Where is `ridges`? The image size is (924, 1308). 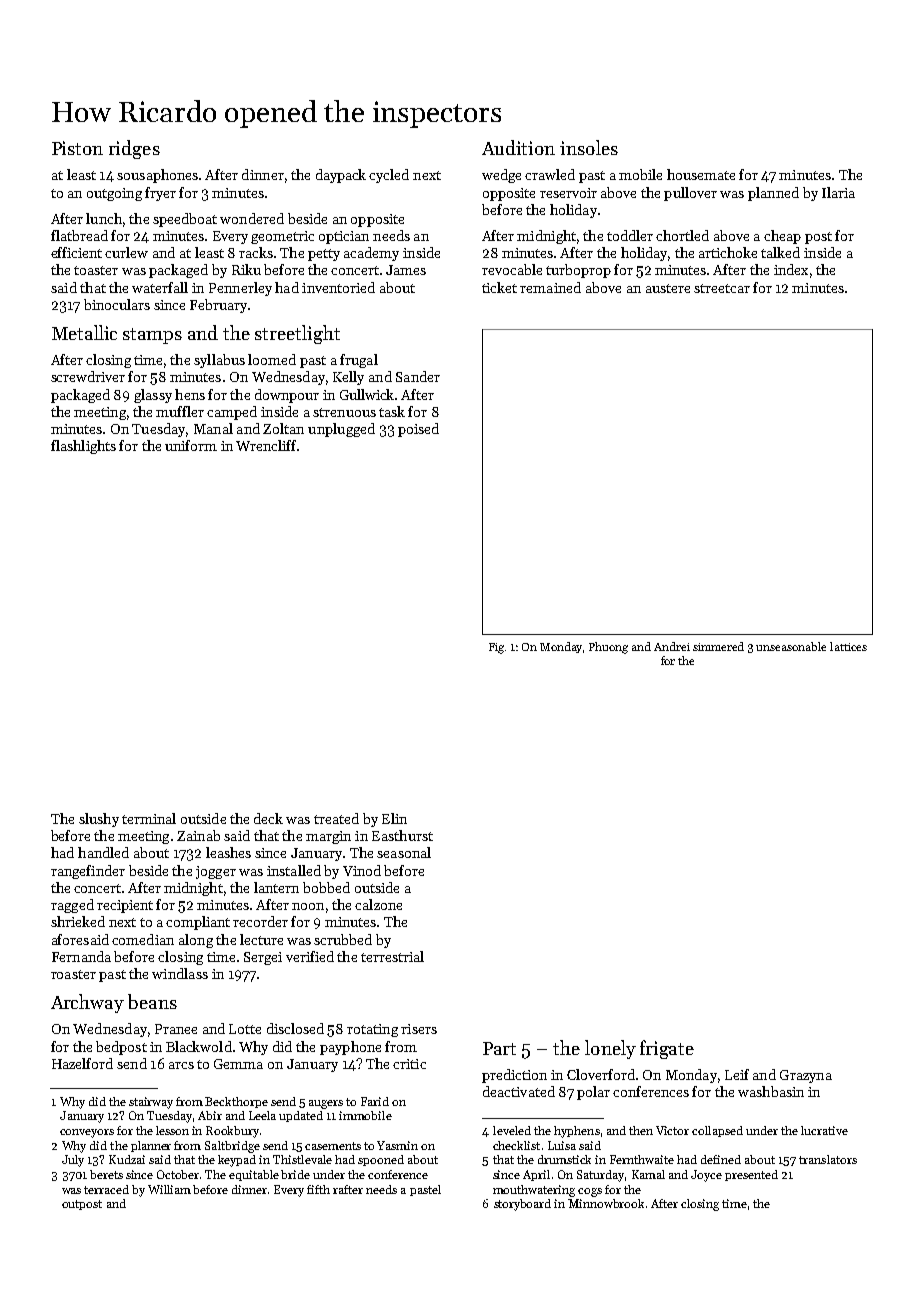
ridges is located at coordinates (134, 149).
